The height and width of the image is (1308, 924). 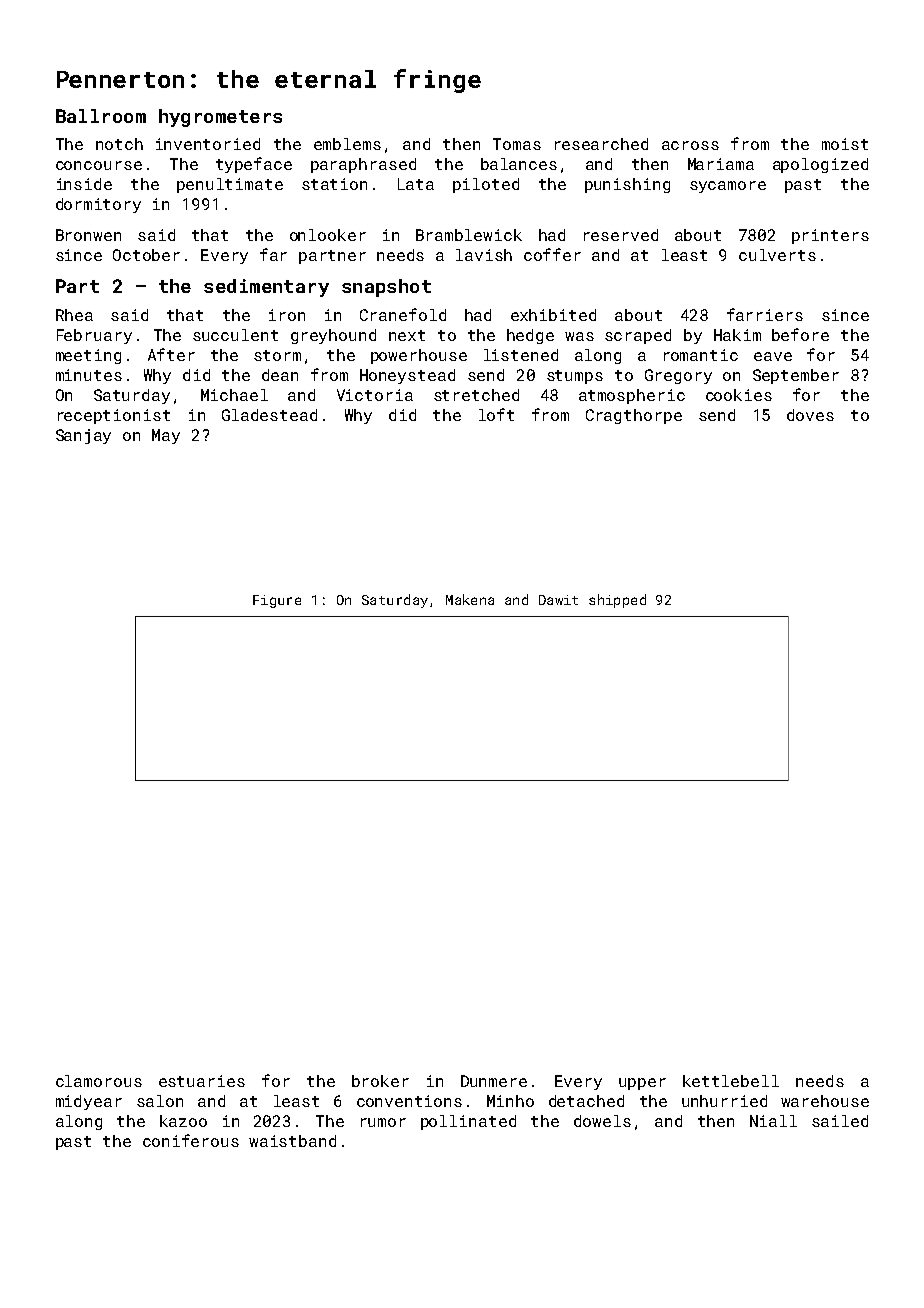 What do you see at coordinates (347, 144) in the image?
I see `emblems` at bounding box center [347, 144].
